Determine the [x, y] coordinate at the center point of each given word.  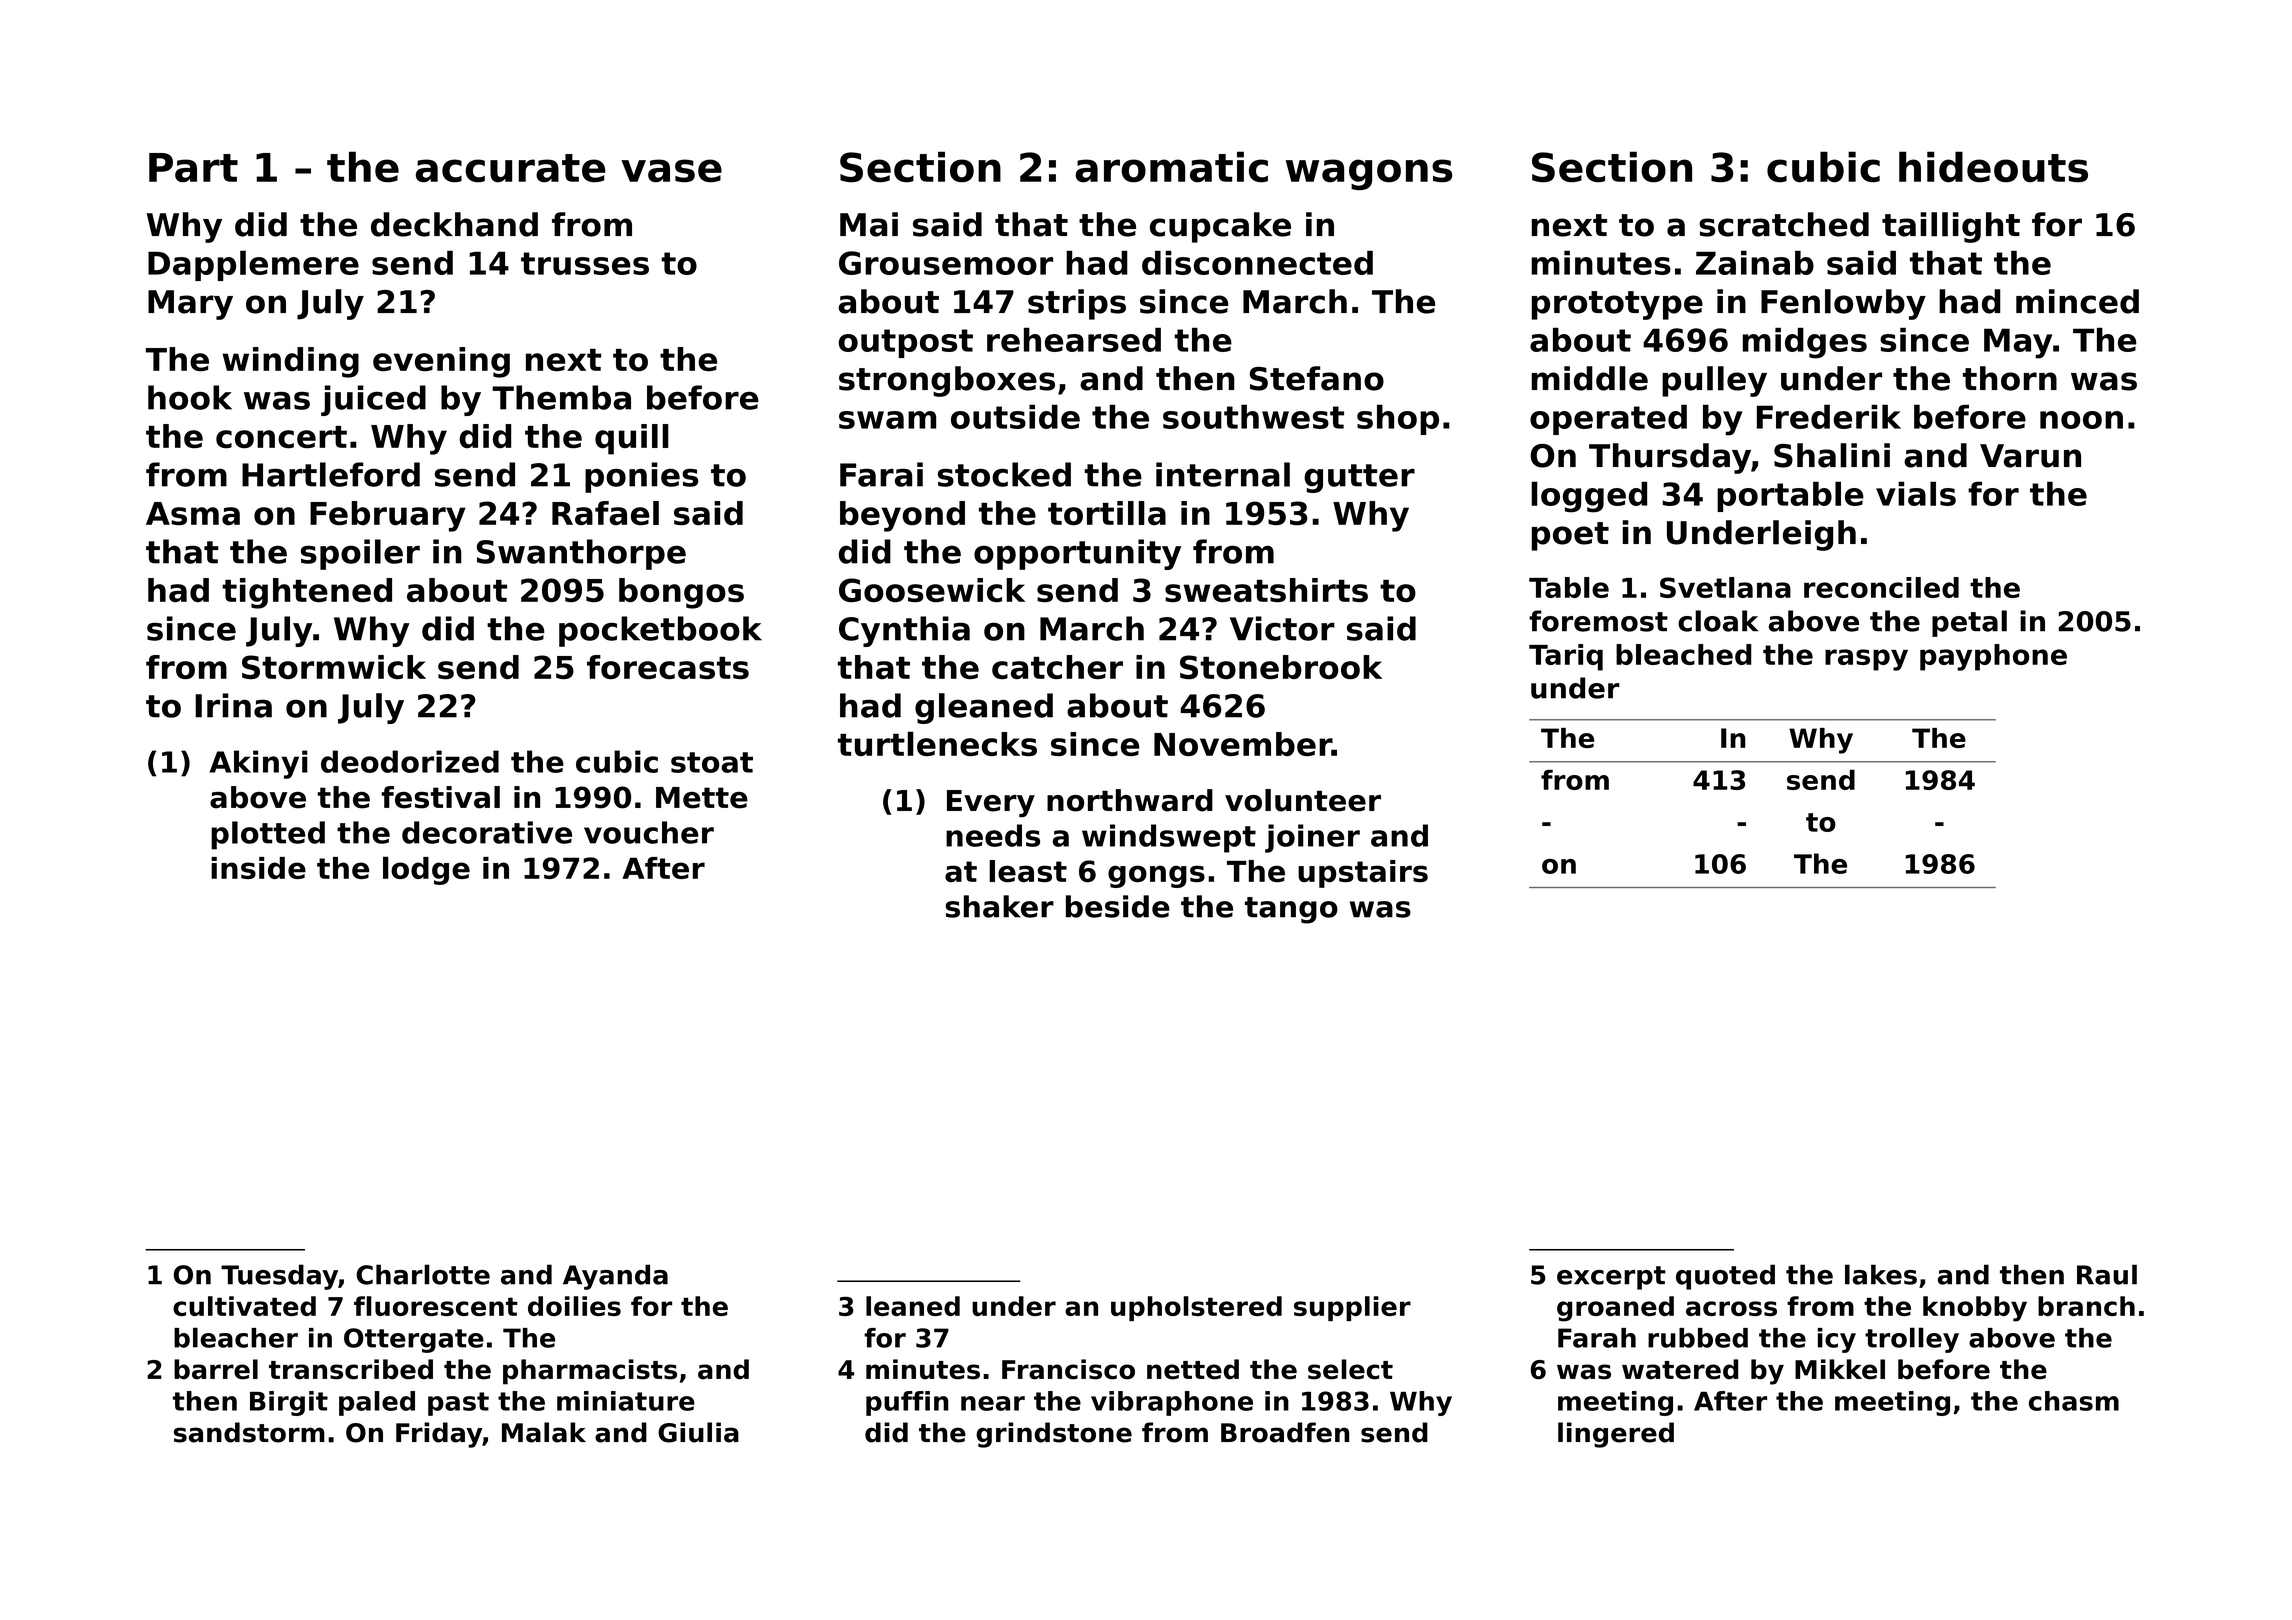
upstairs [1363, 874]
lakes [1881, 1274]
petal [1969, 623]
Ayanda [615, 1277]
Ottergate [414, 1340]
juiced [373, 400]
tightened [307, 593]
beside [1118, 906]
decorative [487, 832]
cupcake [1220, 227]
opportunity [1077, 554]
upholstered [1196, 1308]
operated [1608, 420]
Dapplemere [253, 265]
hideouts [1993, 167]
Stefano [1317, 378]
